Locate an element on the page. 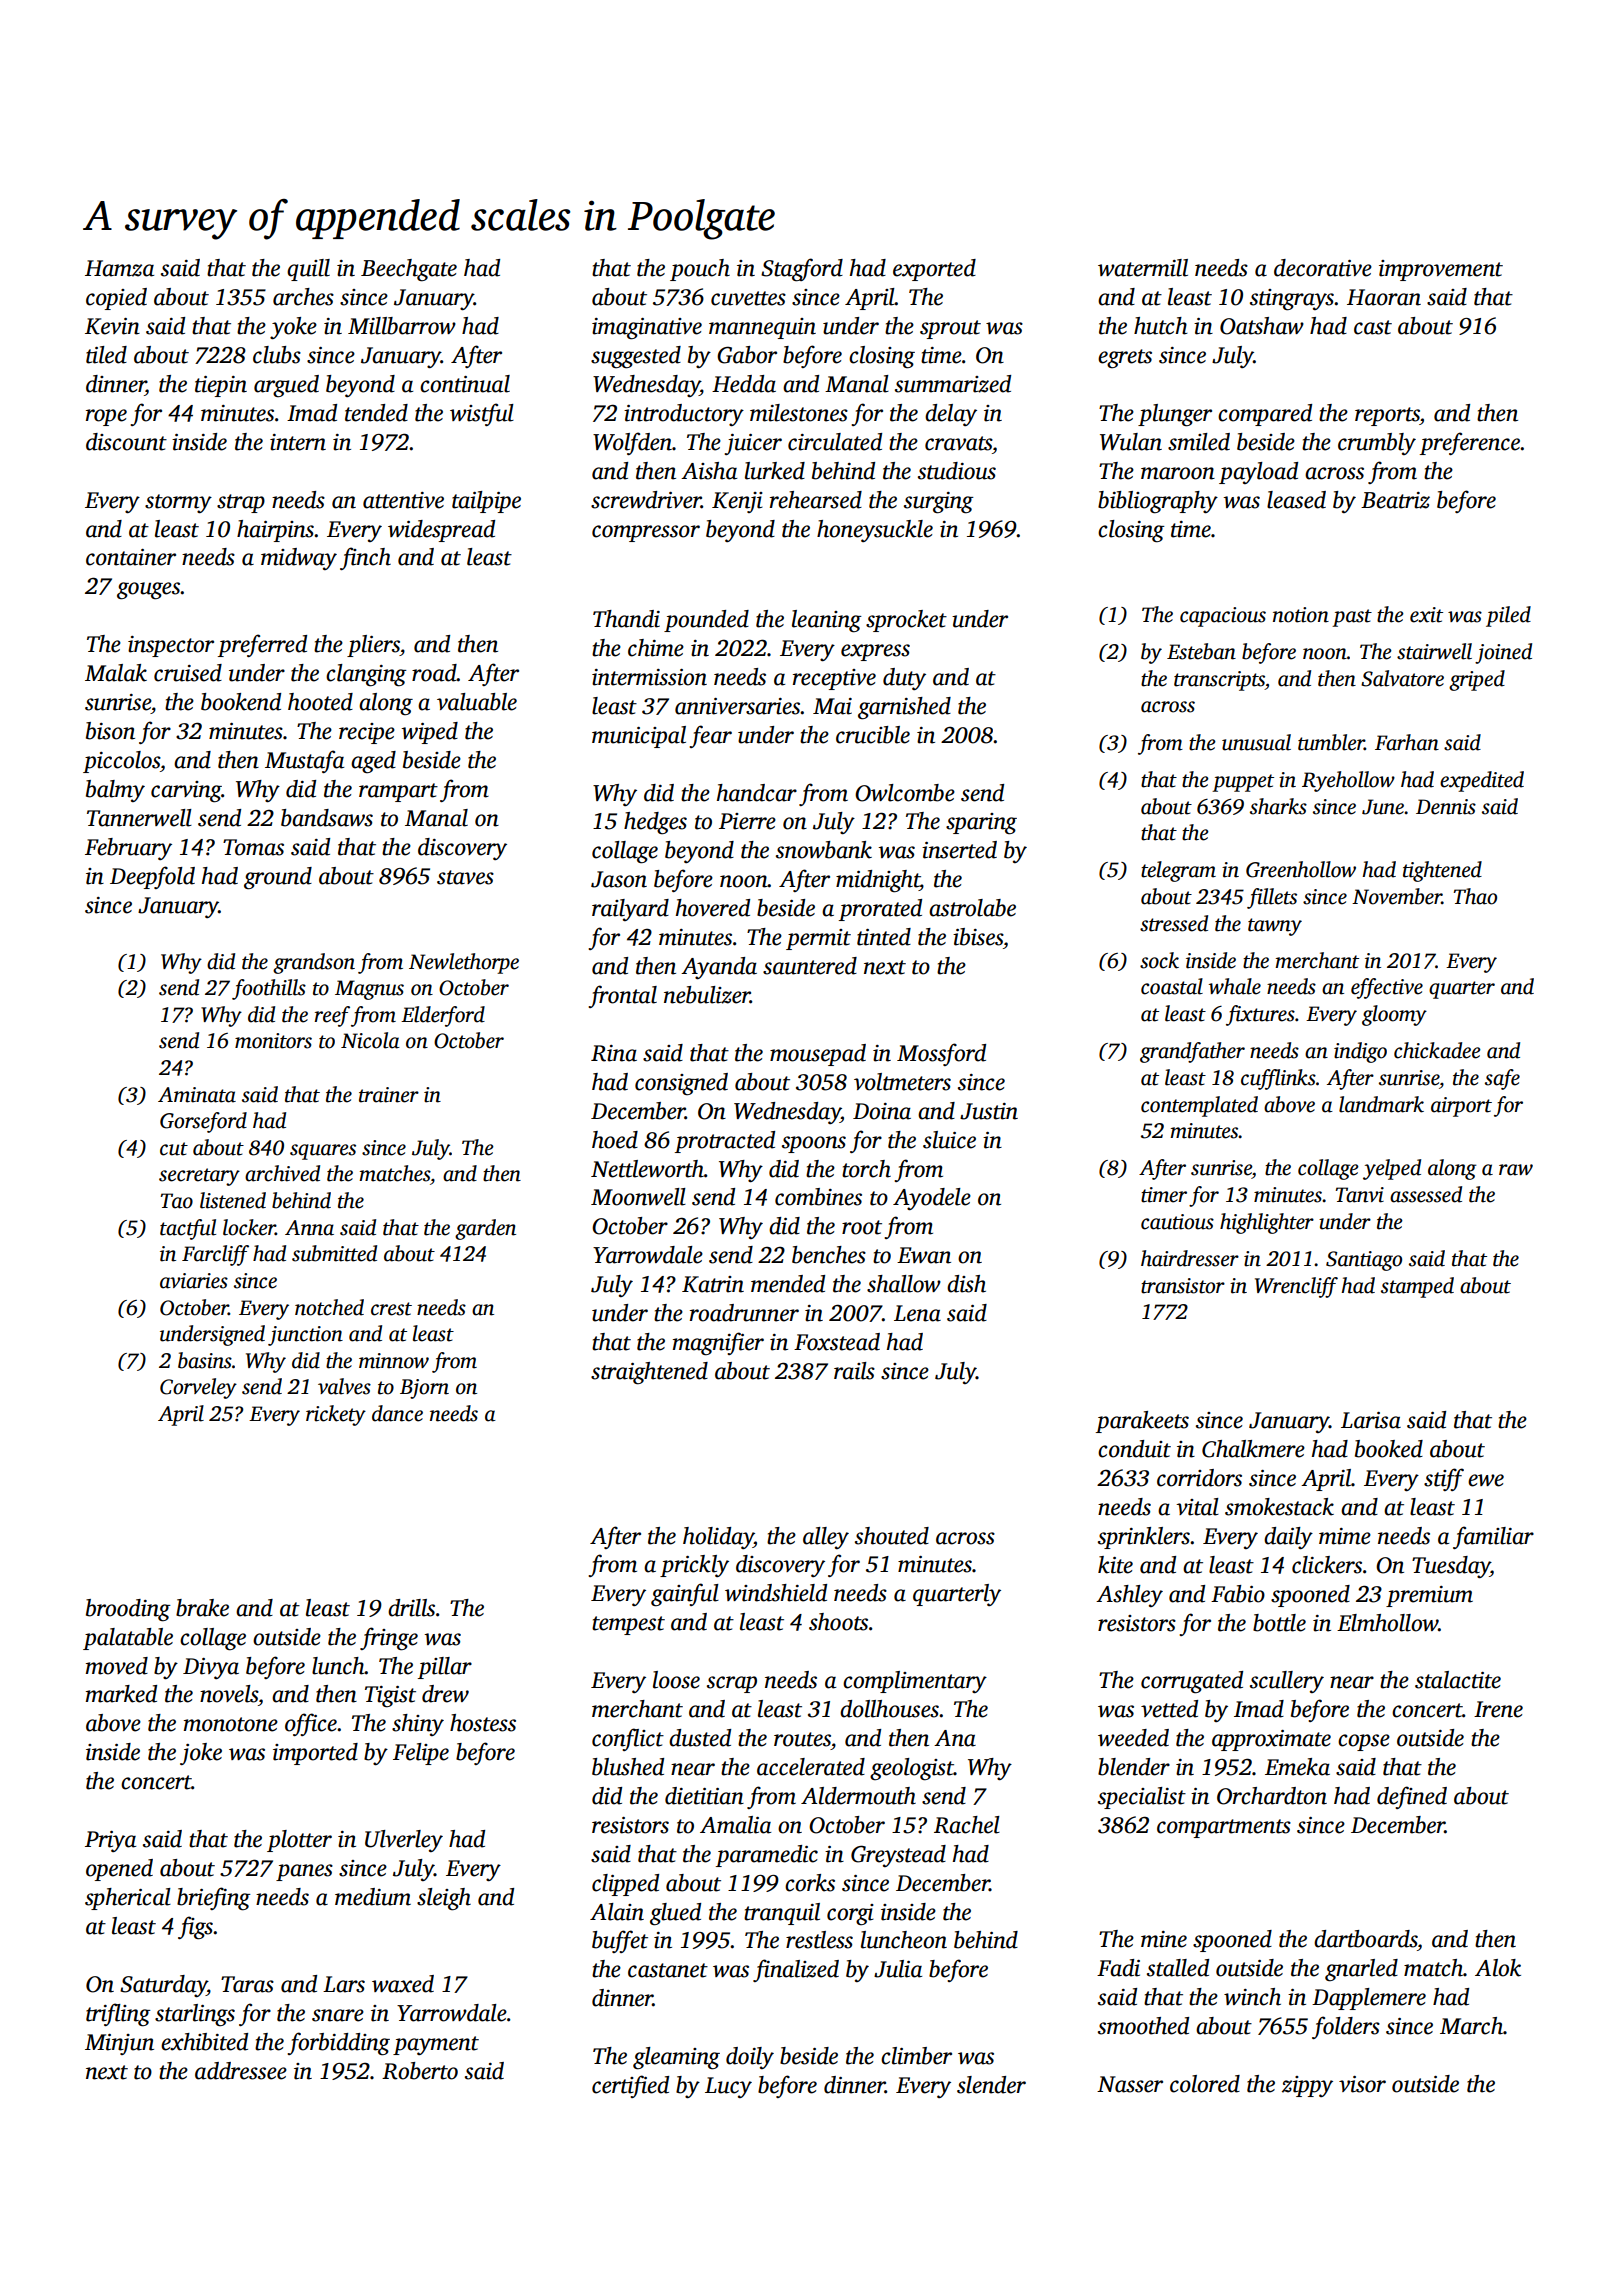 This page has width=1620, height=2292. visor is located at coordinates (1362, 2084).
